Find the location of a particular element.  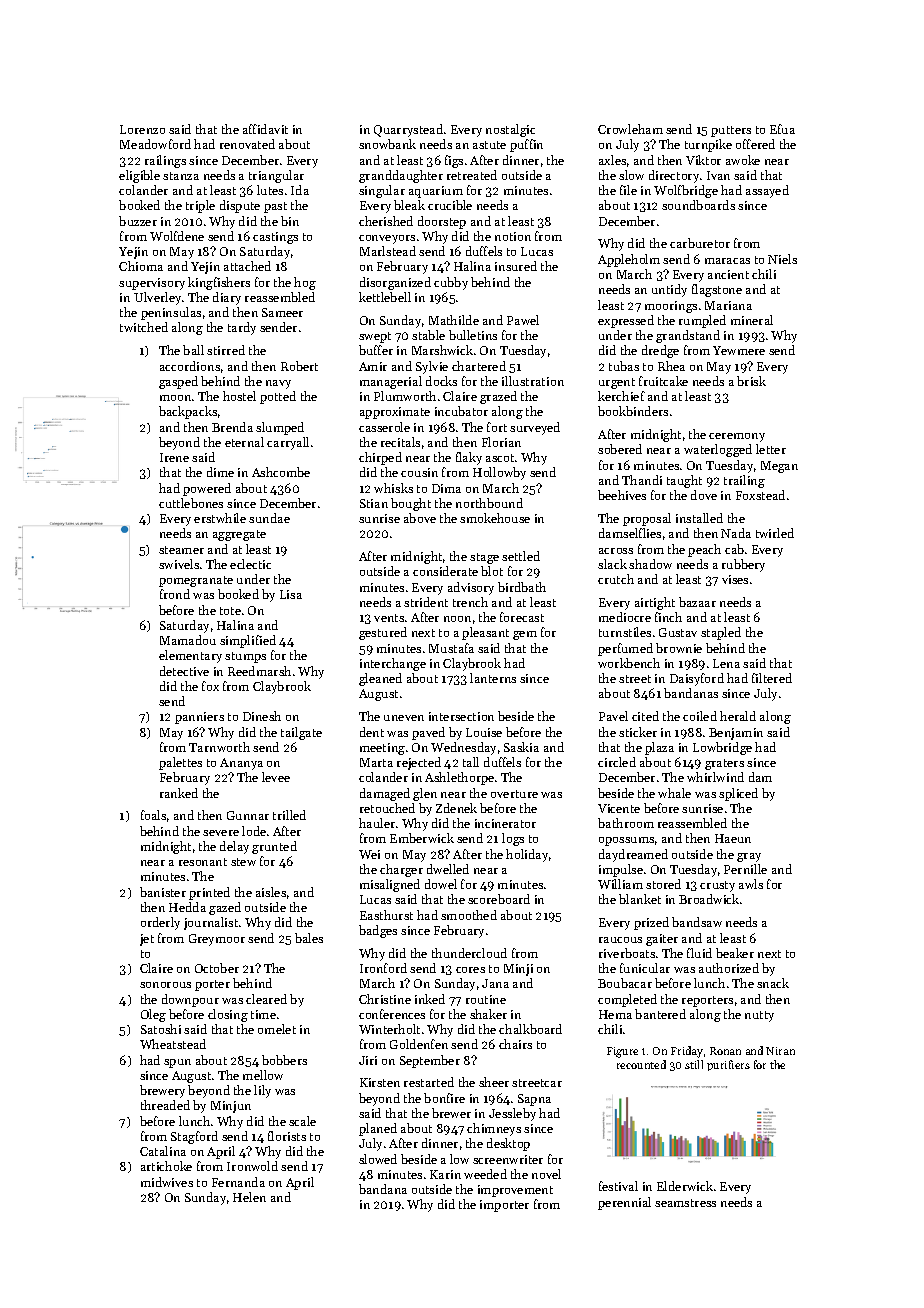

Sameer is located at coordinates (282, 312).
